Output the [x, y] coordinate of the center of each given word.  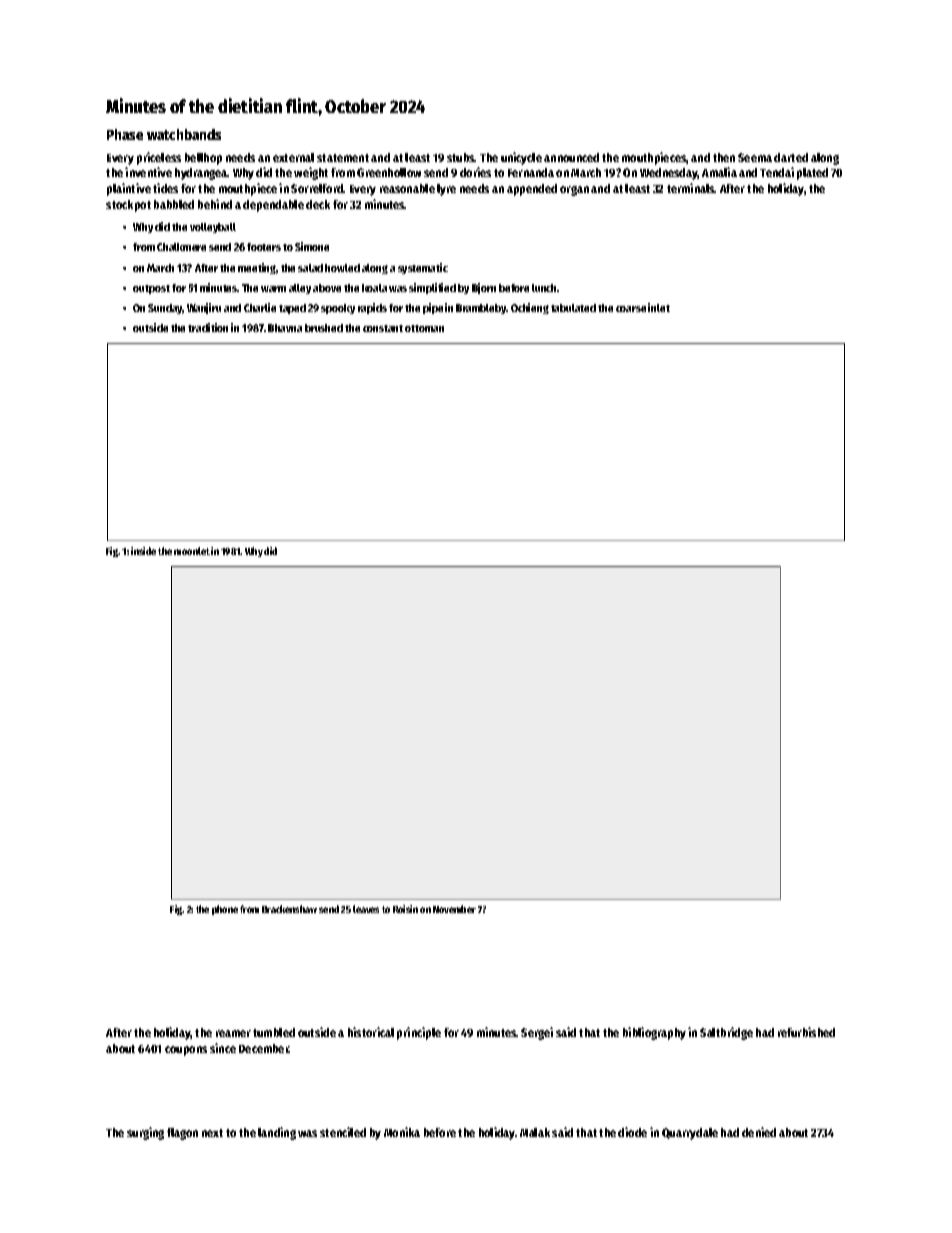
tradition [208, 327]
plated [812, 174]
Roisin [405, 909]
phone [225, 910]
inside [143, 551]
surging [145, 1133]
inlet [659, 307]
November [454, 909]
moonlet [192, 551]
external [293, 157]
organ [574, 191]
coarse [631, 309]
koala [374, 288]
